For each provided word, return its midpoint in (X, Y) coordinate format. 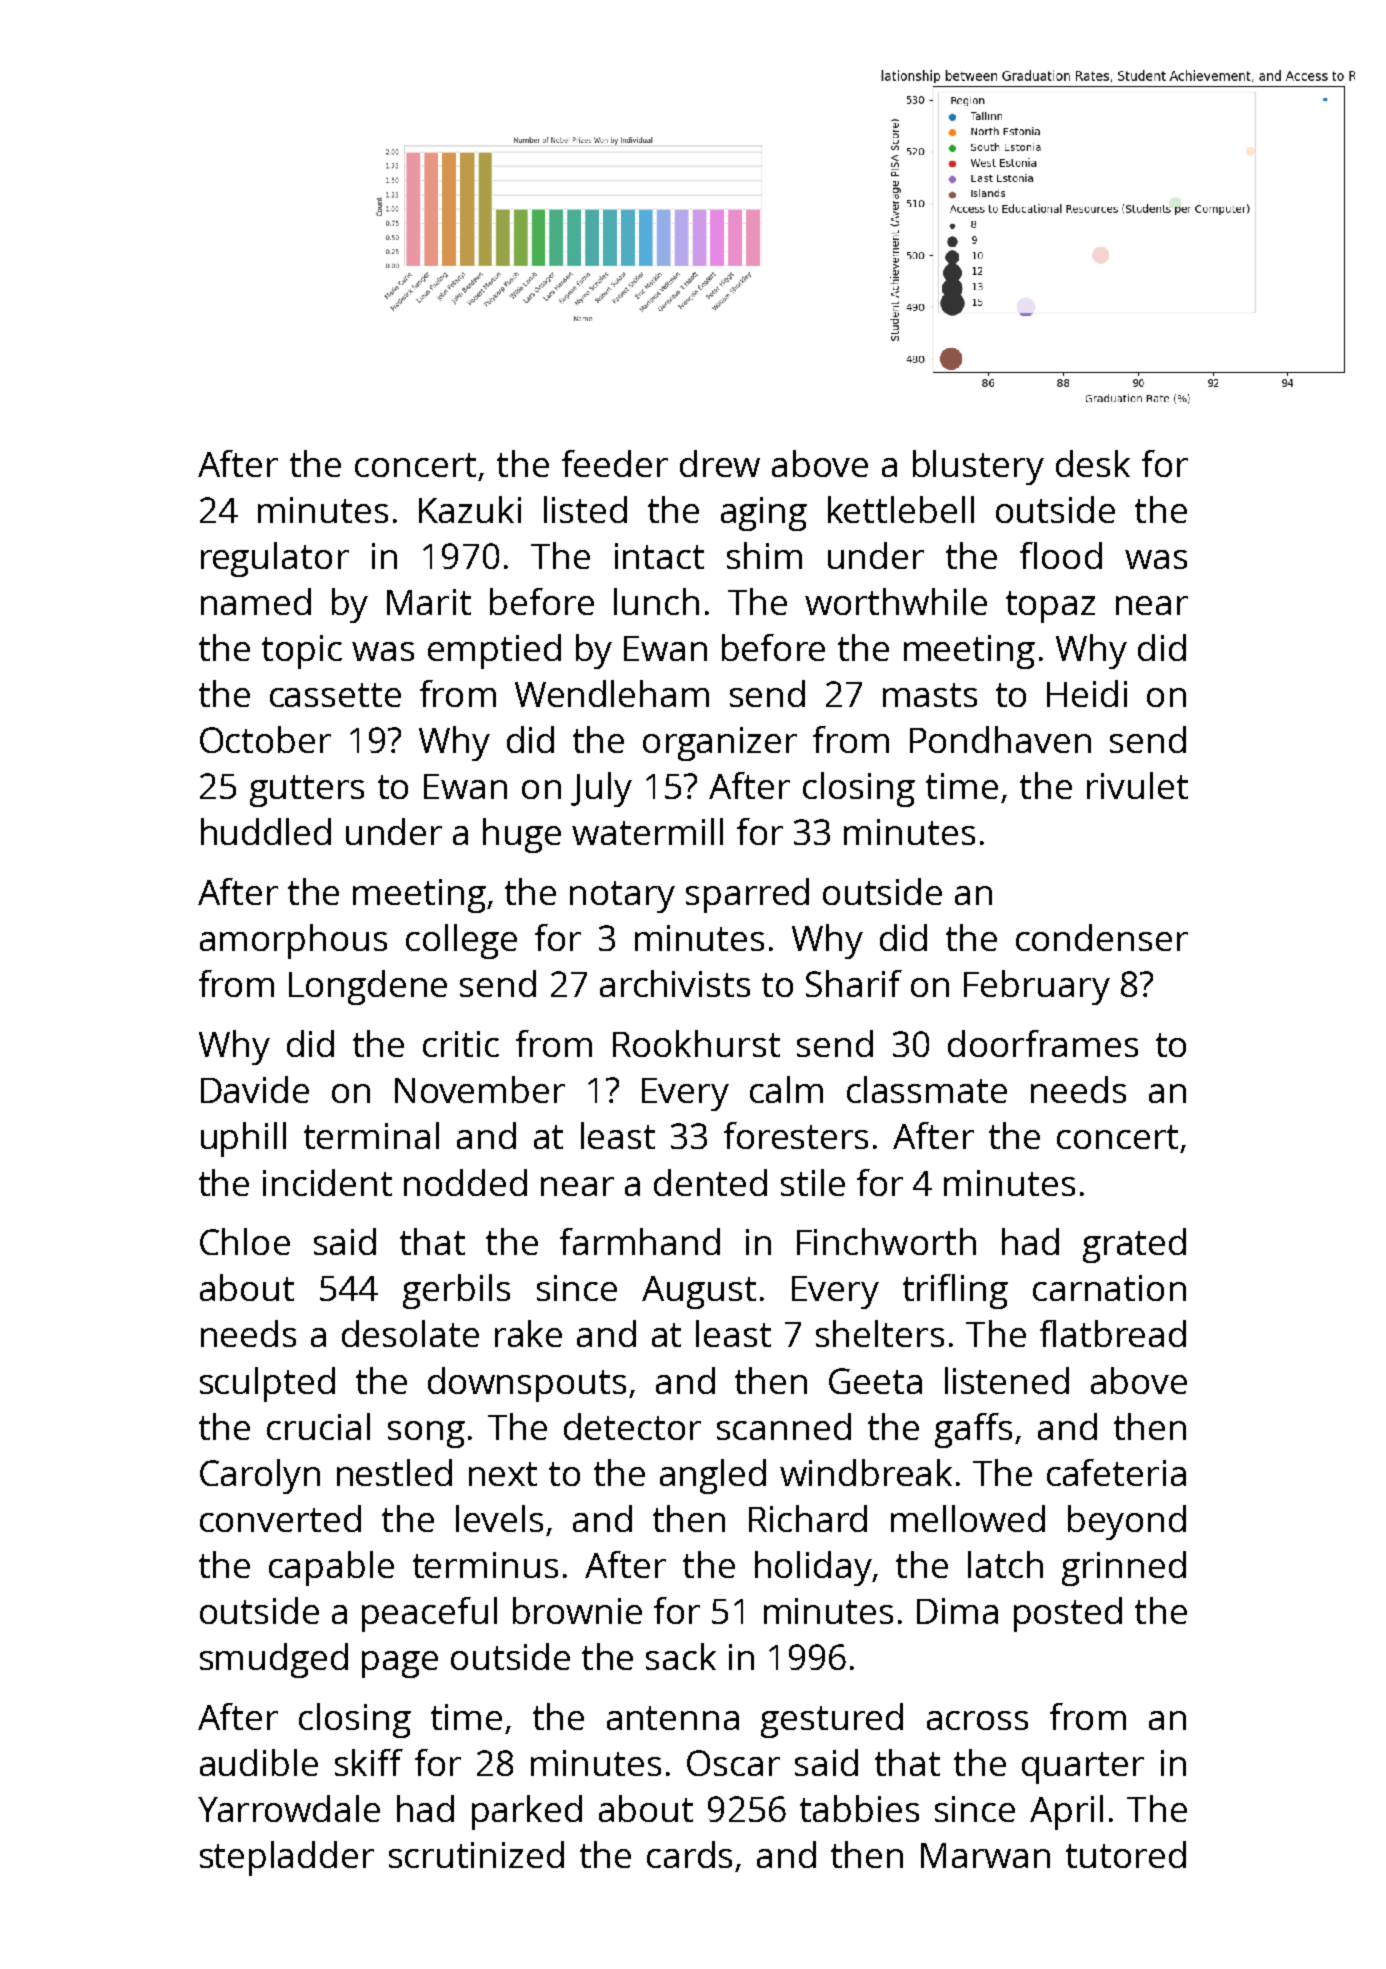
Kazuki (470, 509)
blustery (978, 467)
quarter (1083, 1768)
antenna (673, 1718)
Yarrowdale (289, 1808)
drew (720, 463)
